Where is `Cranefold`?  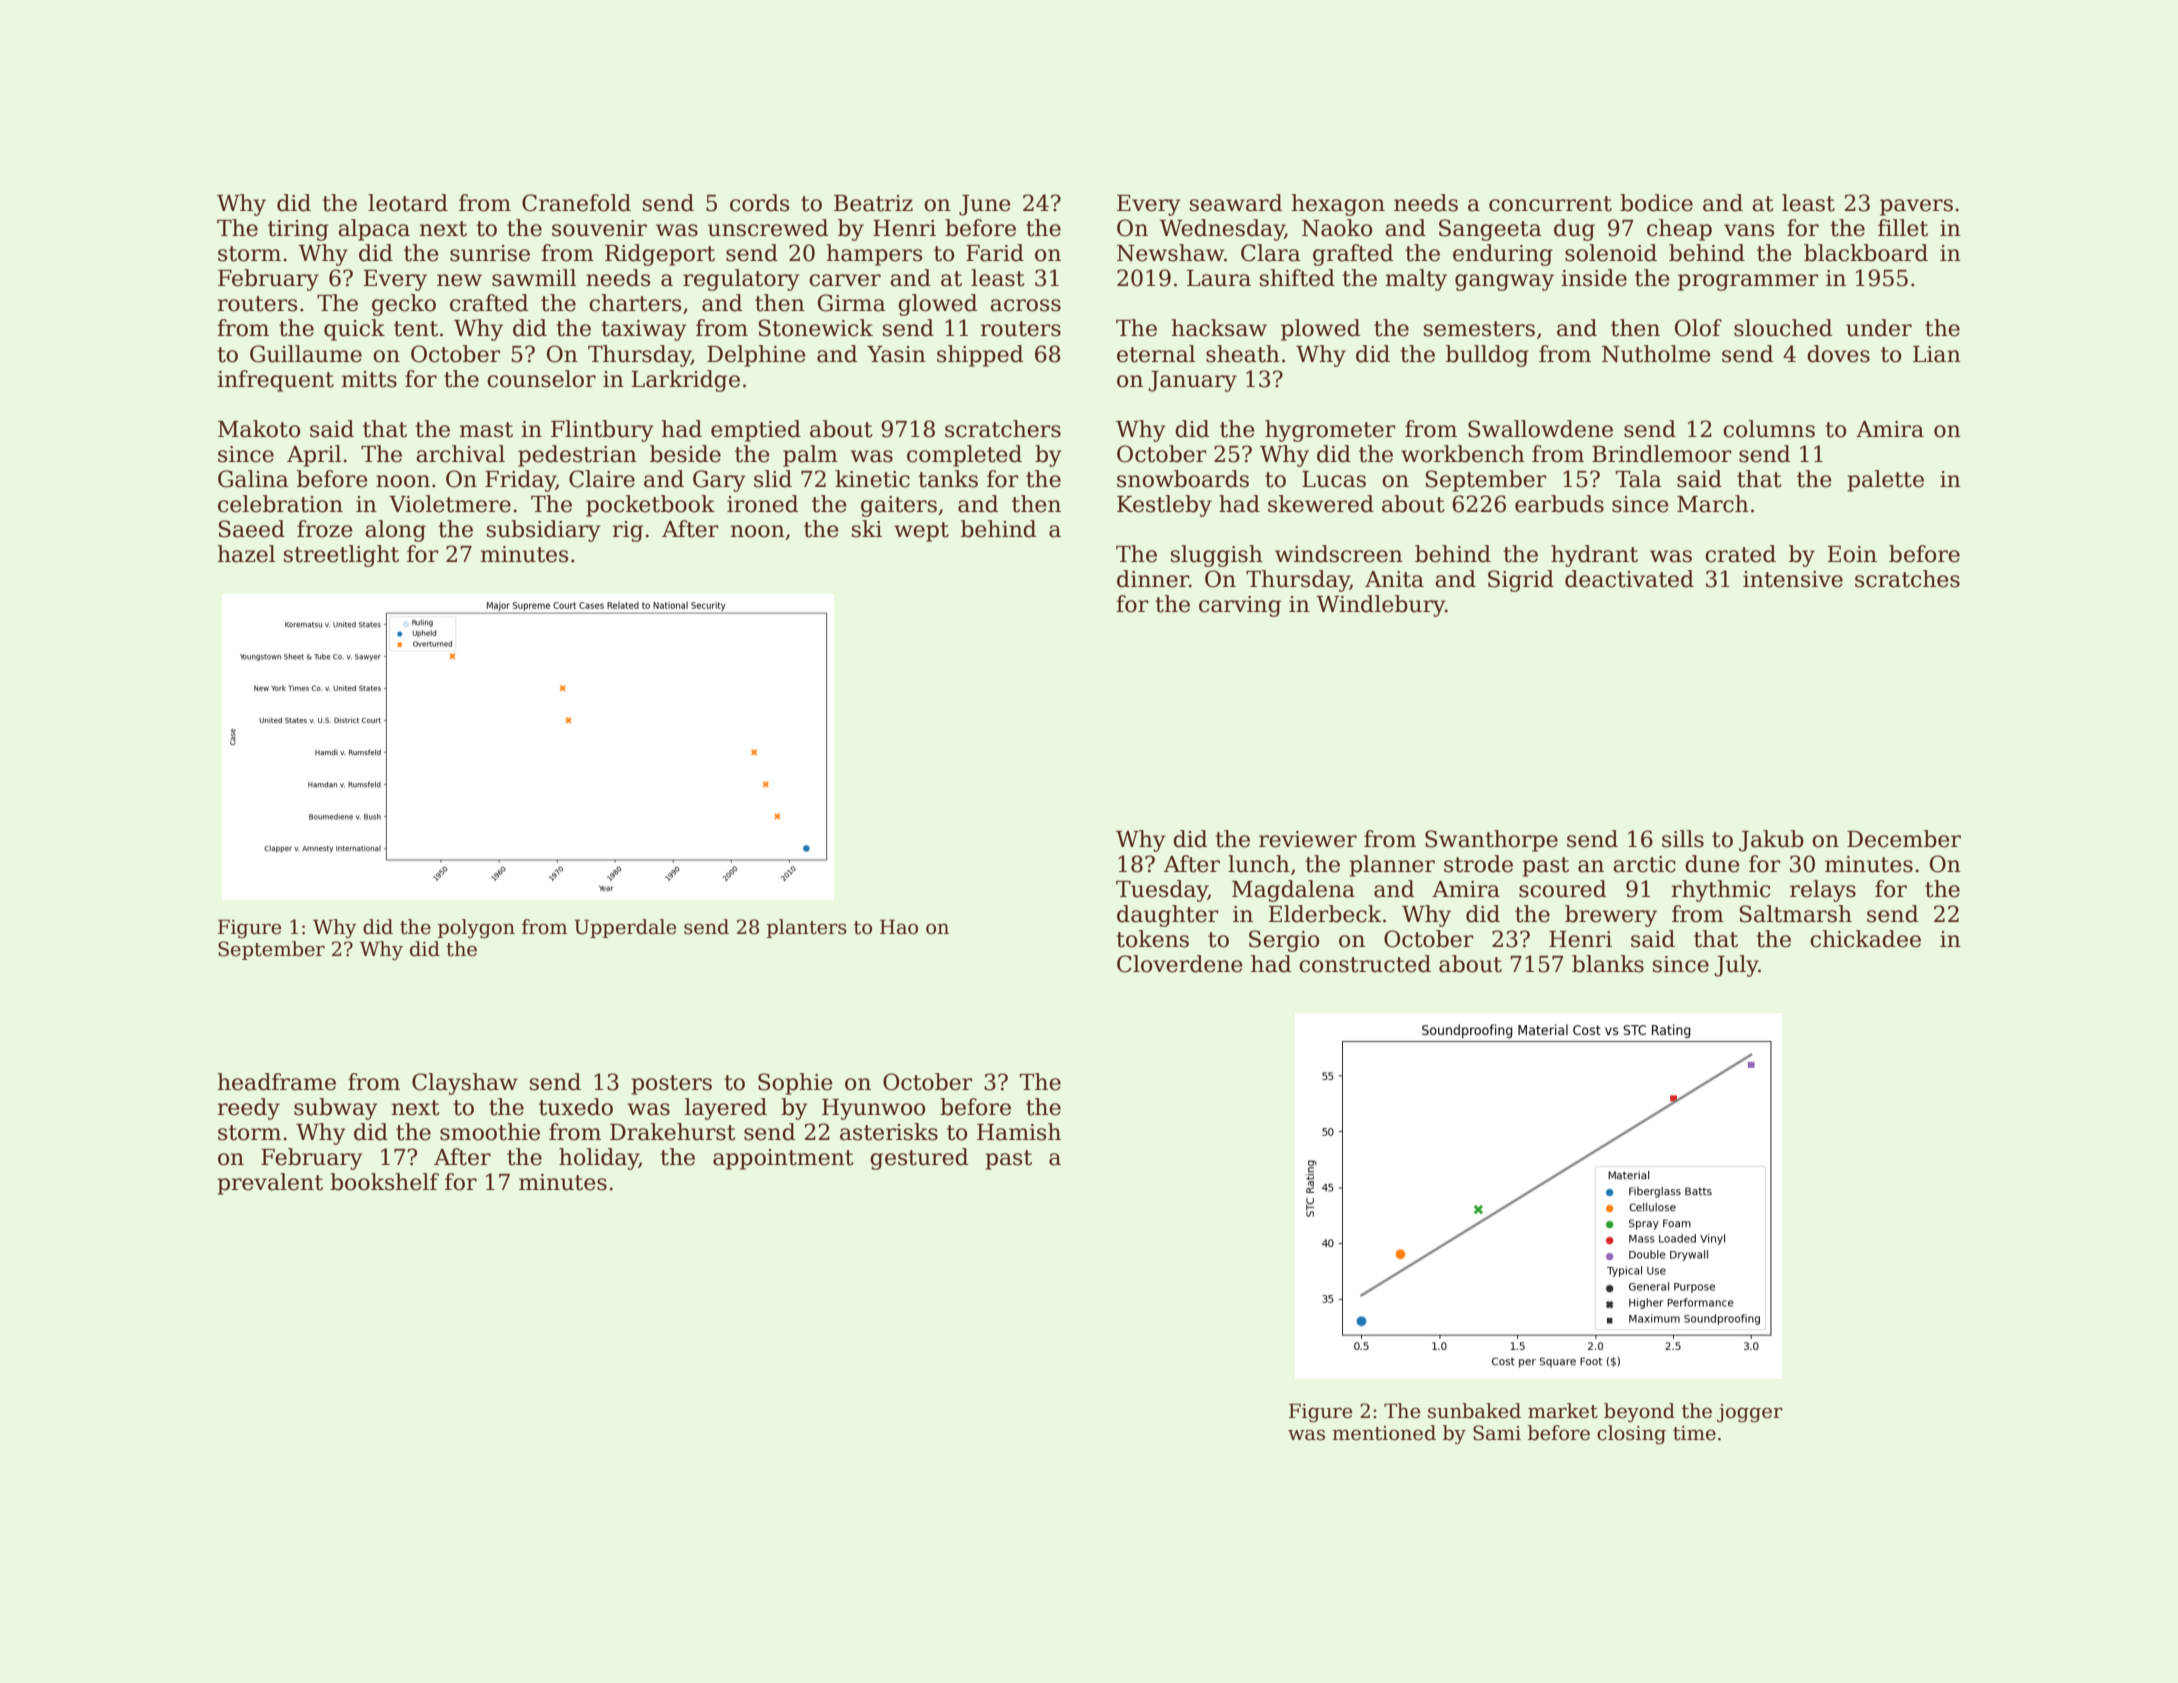 Cranefold is located at coordinates (576, 203).
